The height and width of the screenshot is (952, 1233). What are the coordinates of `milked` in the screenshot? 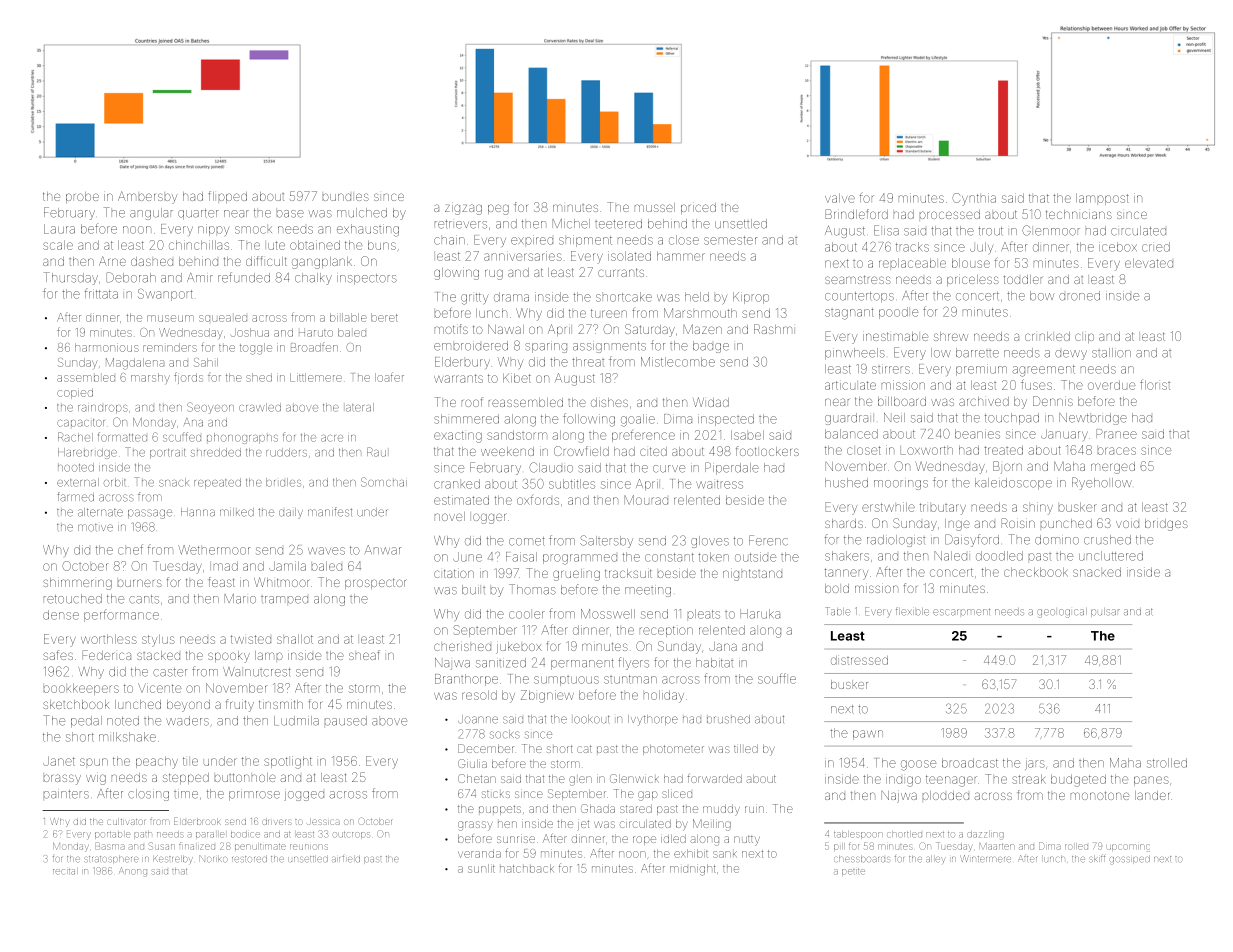 It's located at (237, 512).
